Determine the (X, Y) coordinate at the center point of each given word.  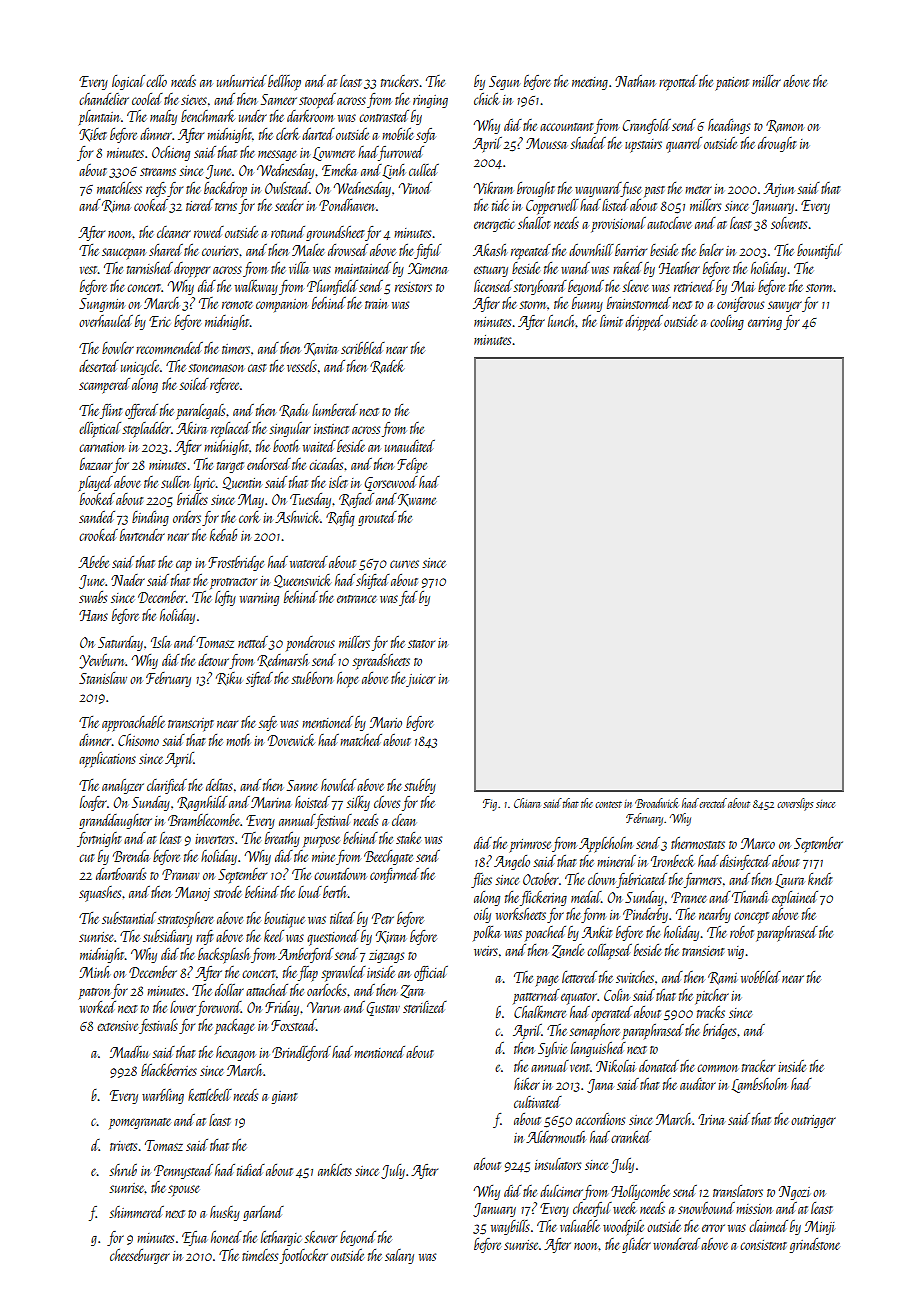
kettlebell (210, 1095)
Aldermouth (555, 1137)
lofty (225, 598)
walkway (256, 287)
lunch (562, 321)
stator (421, 644)
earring (765, 323)
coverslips (795, 804)
